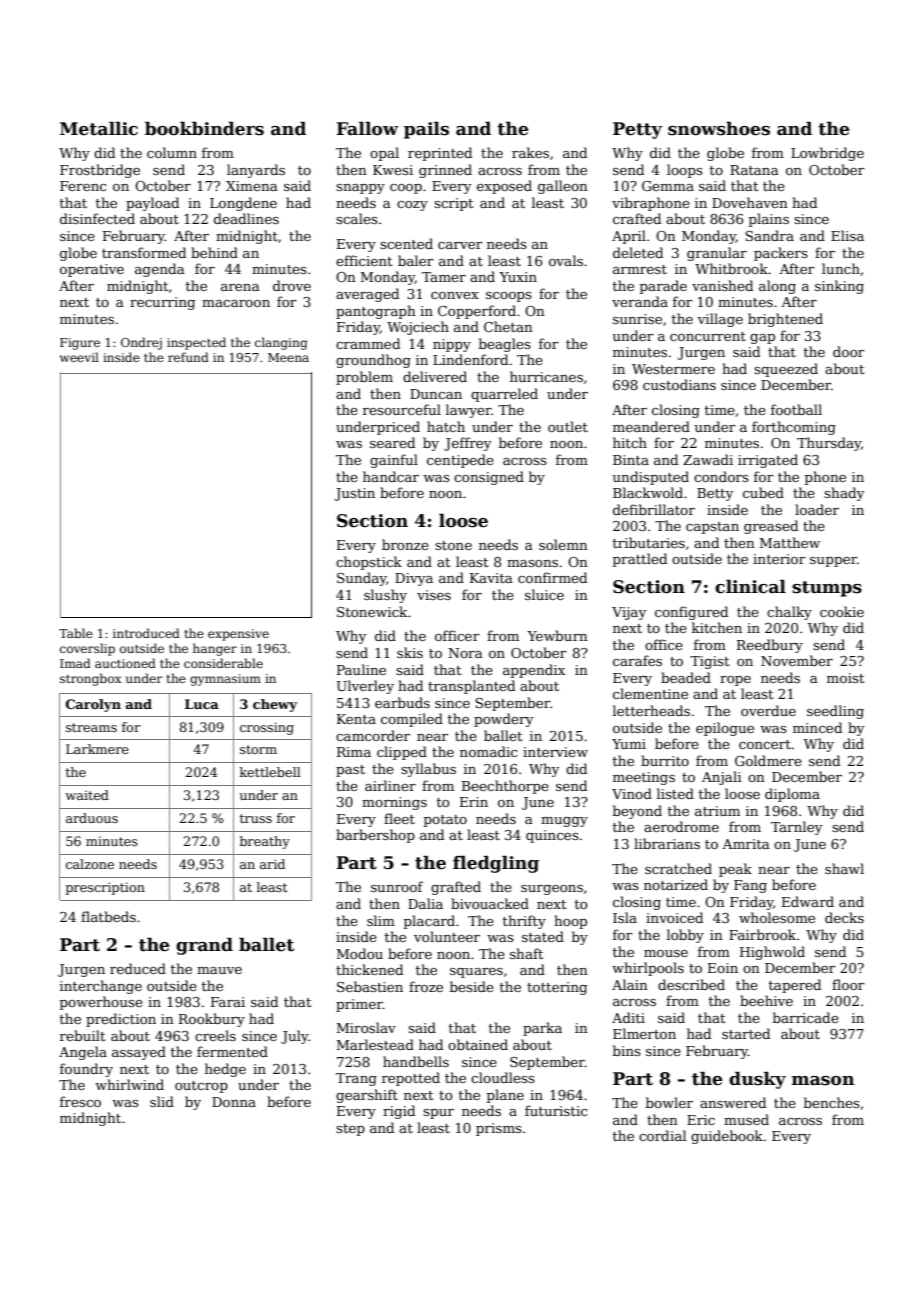 The width and height of the image is (924, 1308). Describe the element at coordinates (844, 868) in the image. I see `shawl` at that location.
